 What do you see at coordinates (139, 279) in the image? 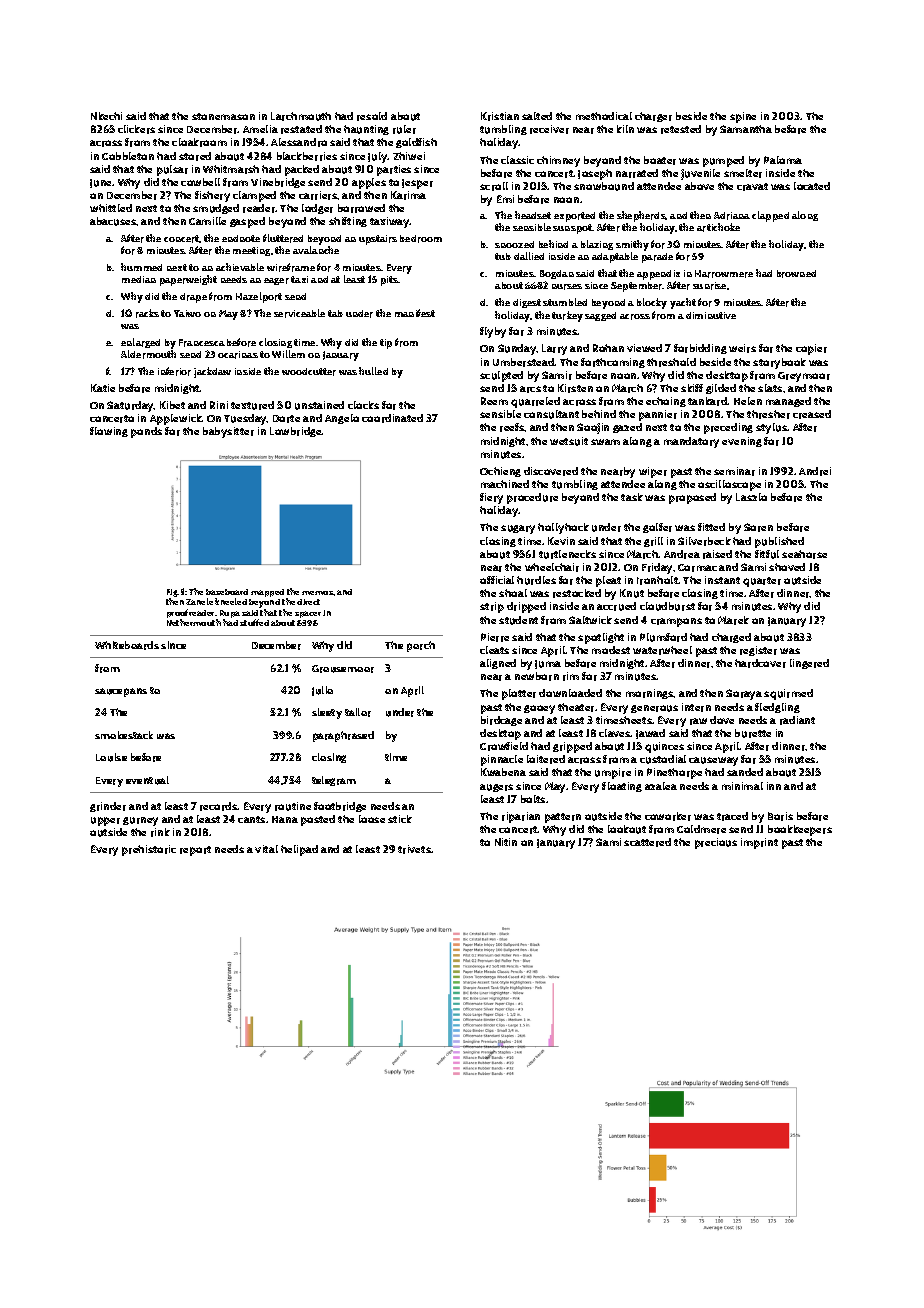
I see `median` at bounding box center [139, 279].
